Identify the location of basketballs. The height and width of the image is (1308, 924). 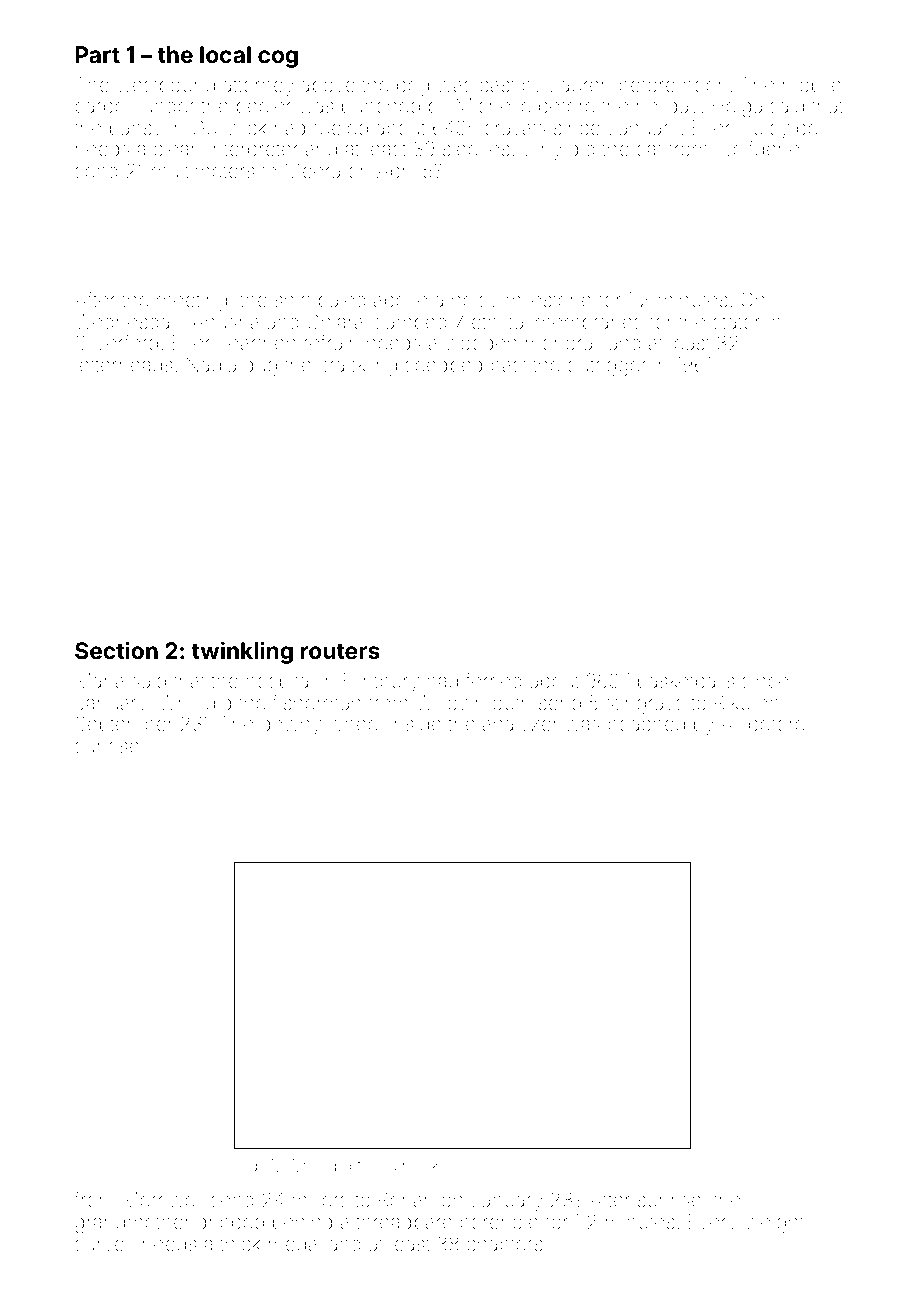
(686, 680).
